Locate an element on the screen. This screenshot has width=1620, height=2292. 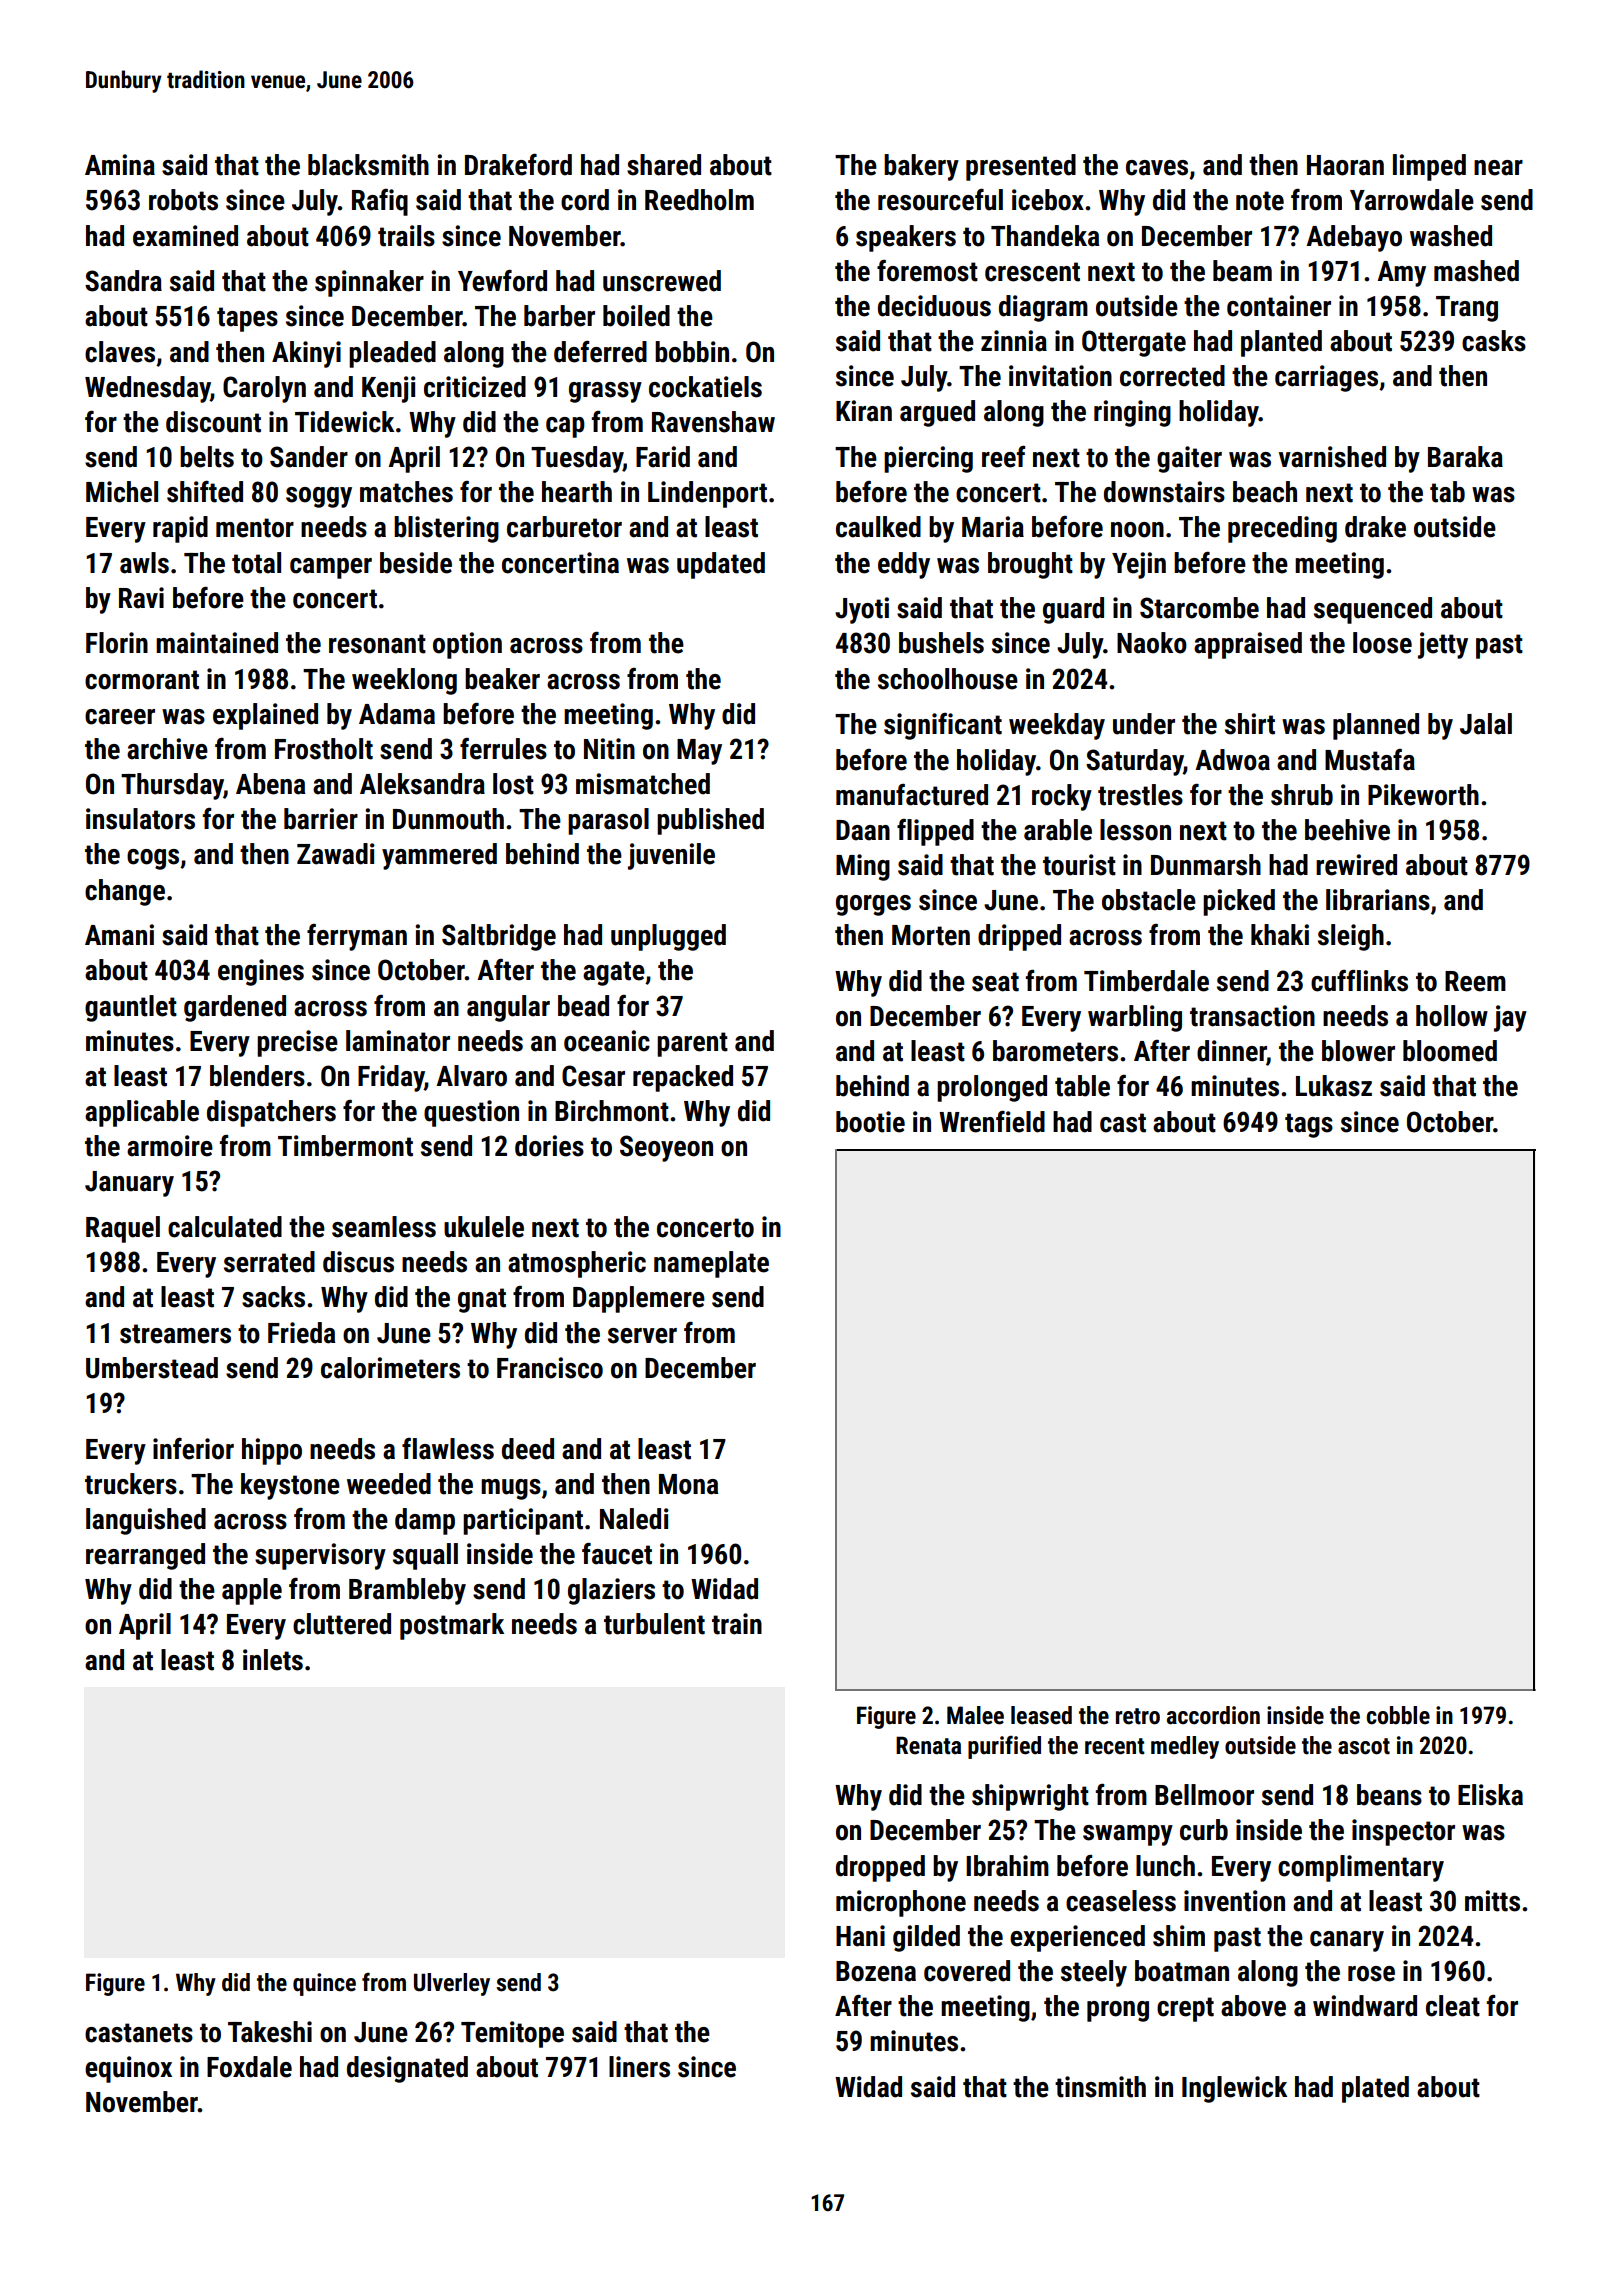
liners is located at coordinates (639, 2067).
